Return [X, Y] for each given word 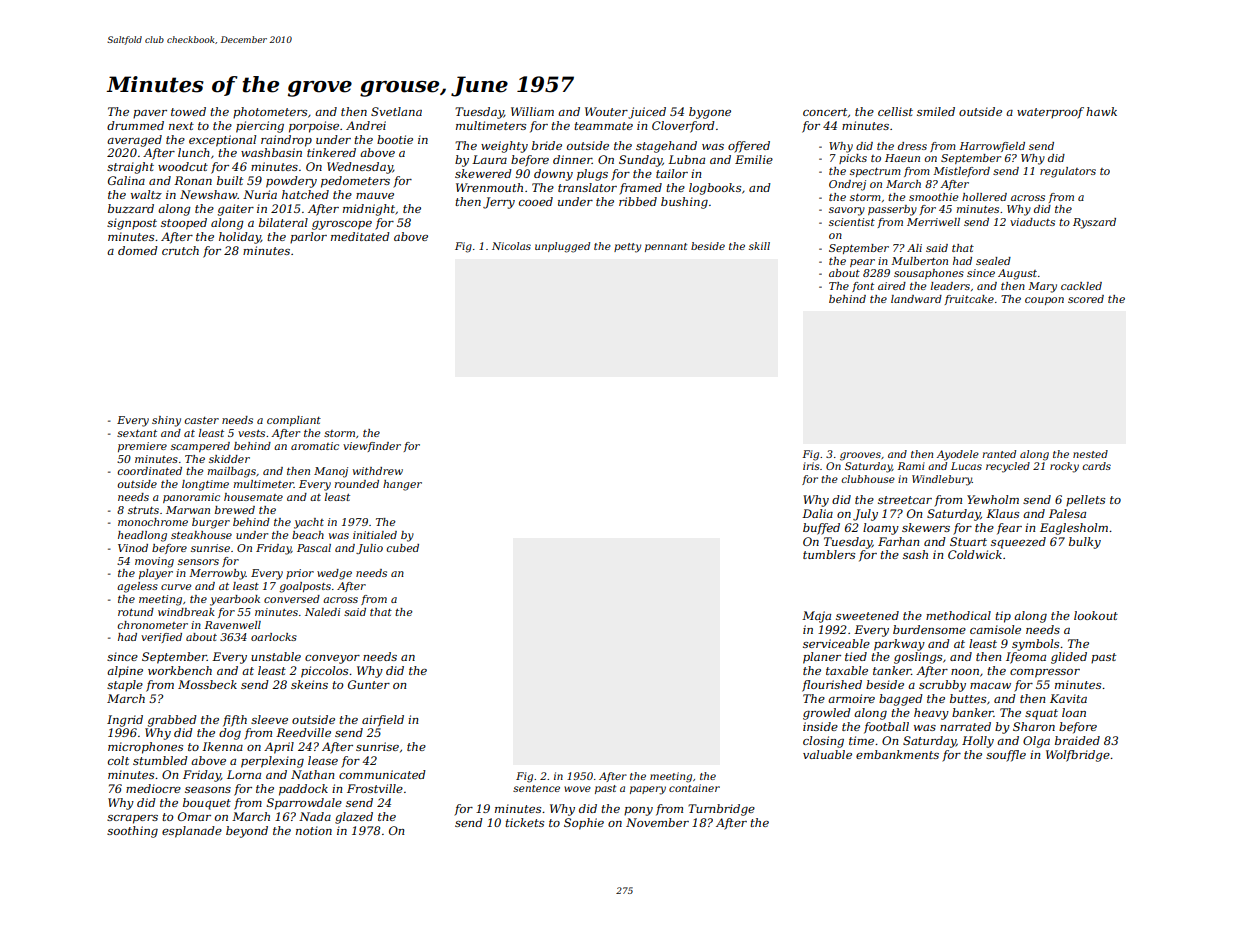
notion [314, 830]
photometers [270, 113]
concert [825, 112]
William [532, 111]
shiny [166, 421]
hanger [402, 485]
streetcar [905, 500]
